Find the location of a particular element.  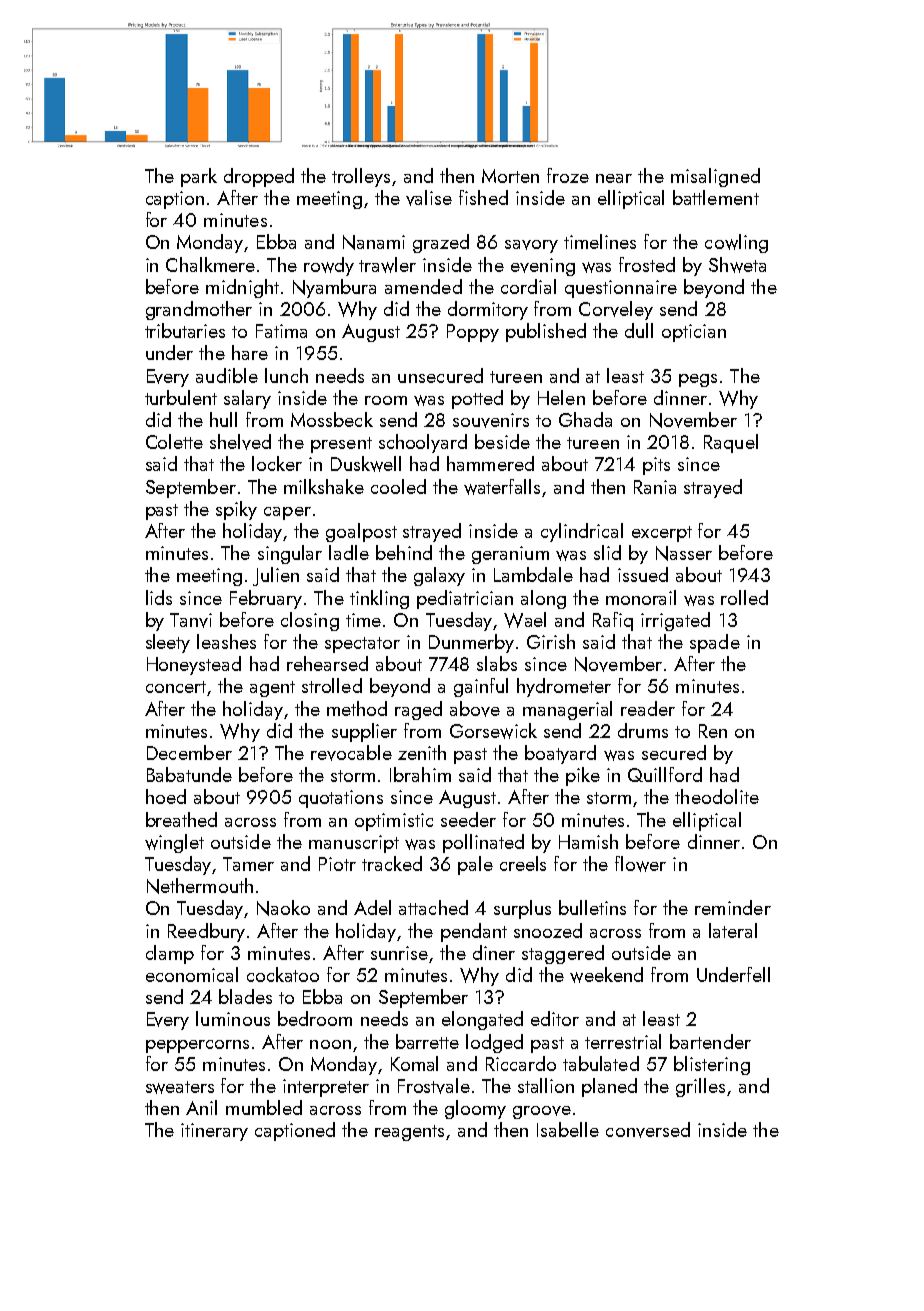

spade is located at coordinates (715, 643).
